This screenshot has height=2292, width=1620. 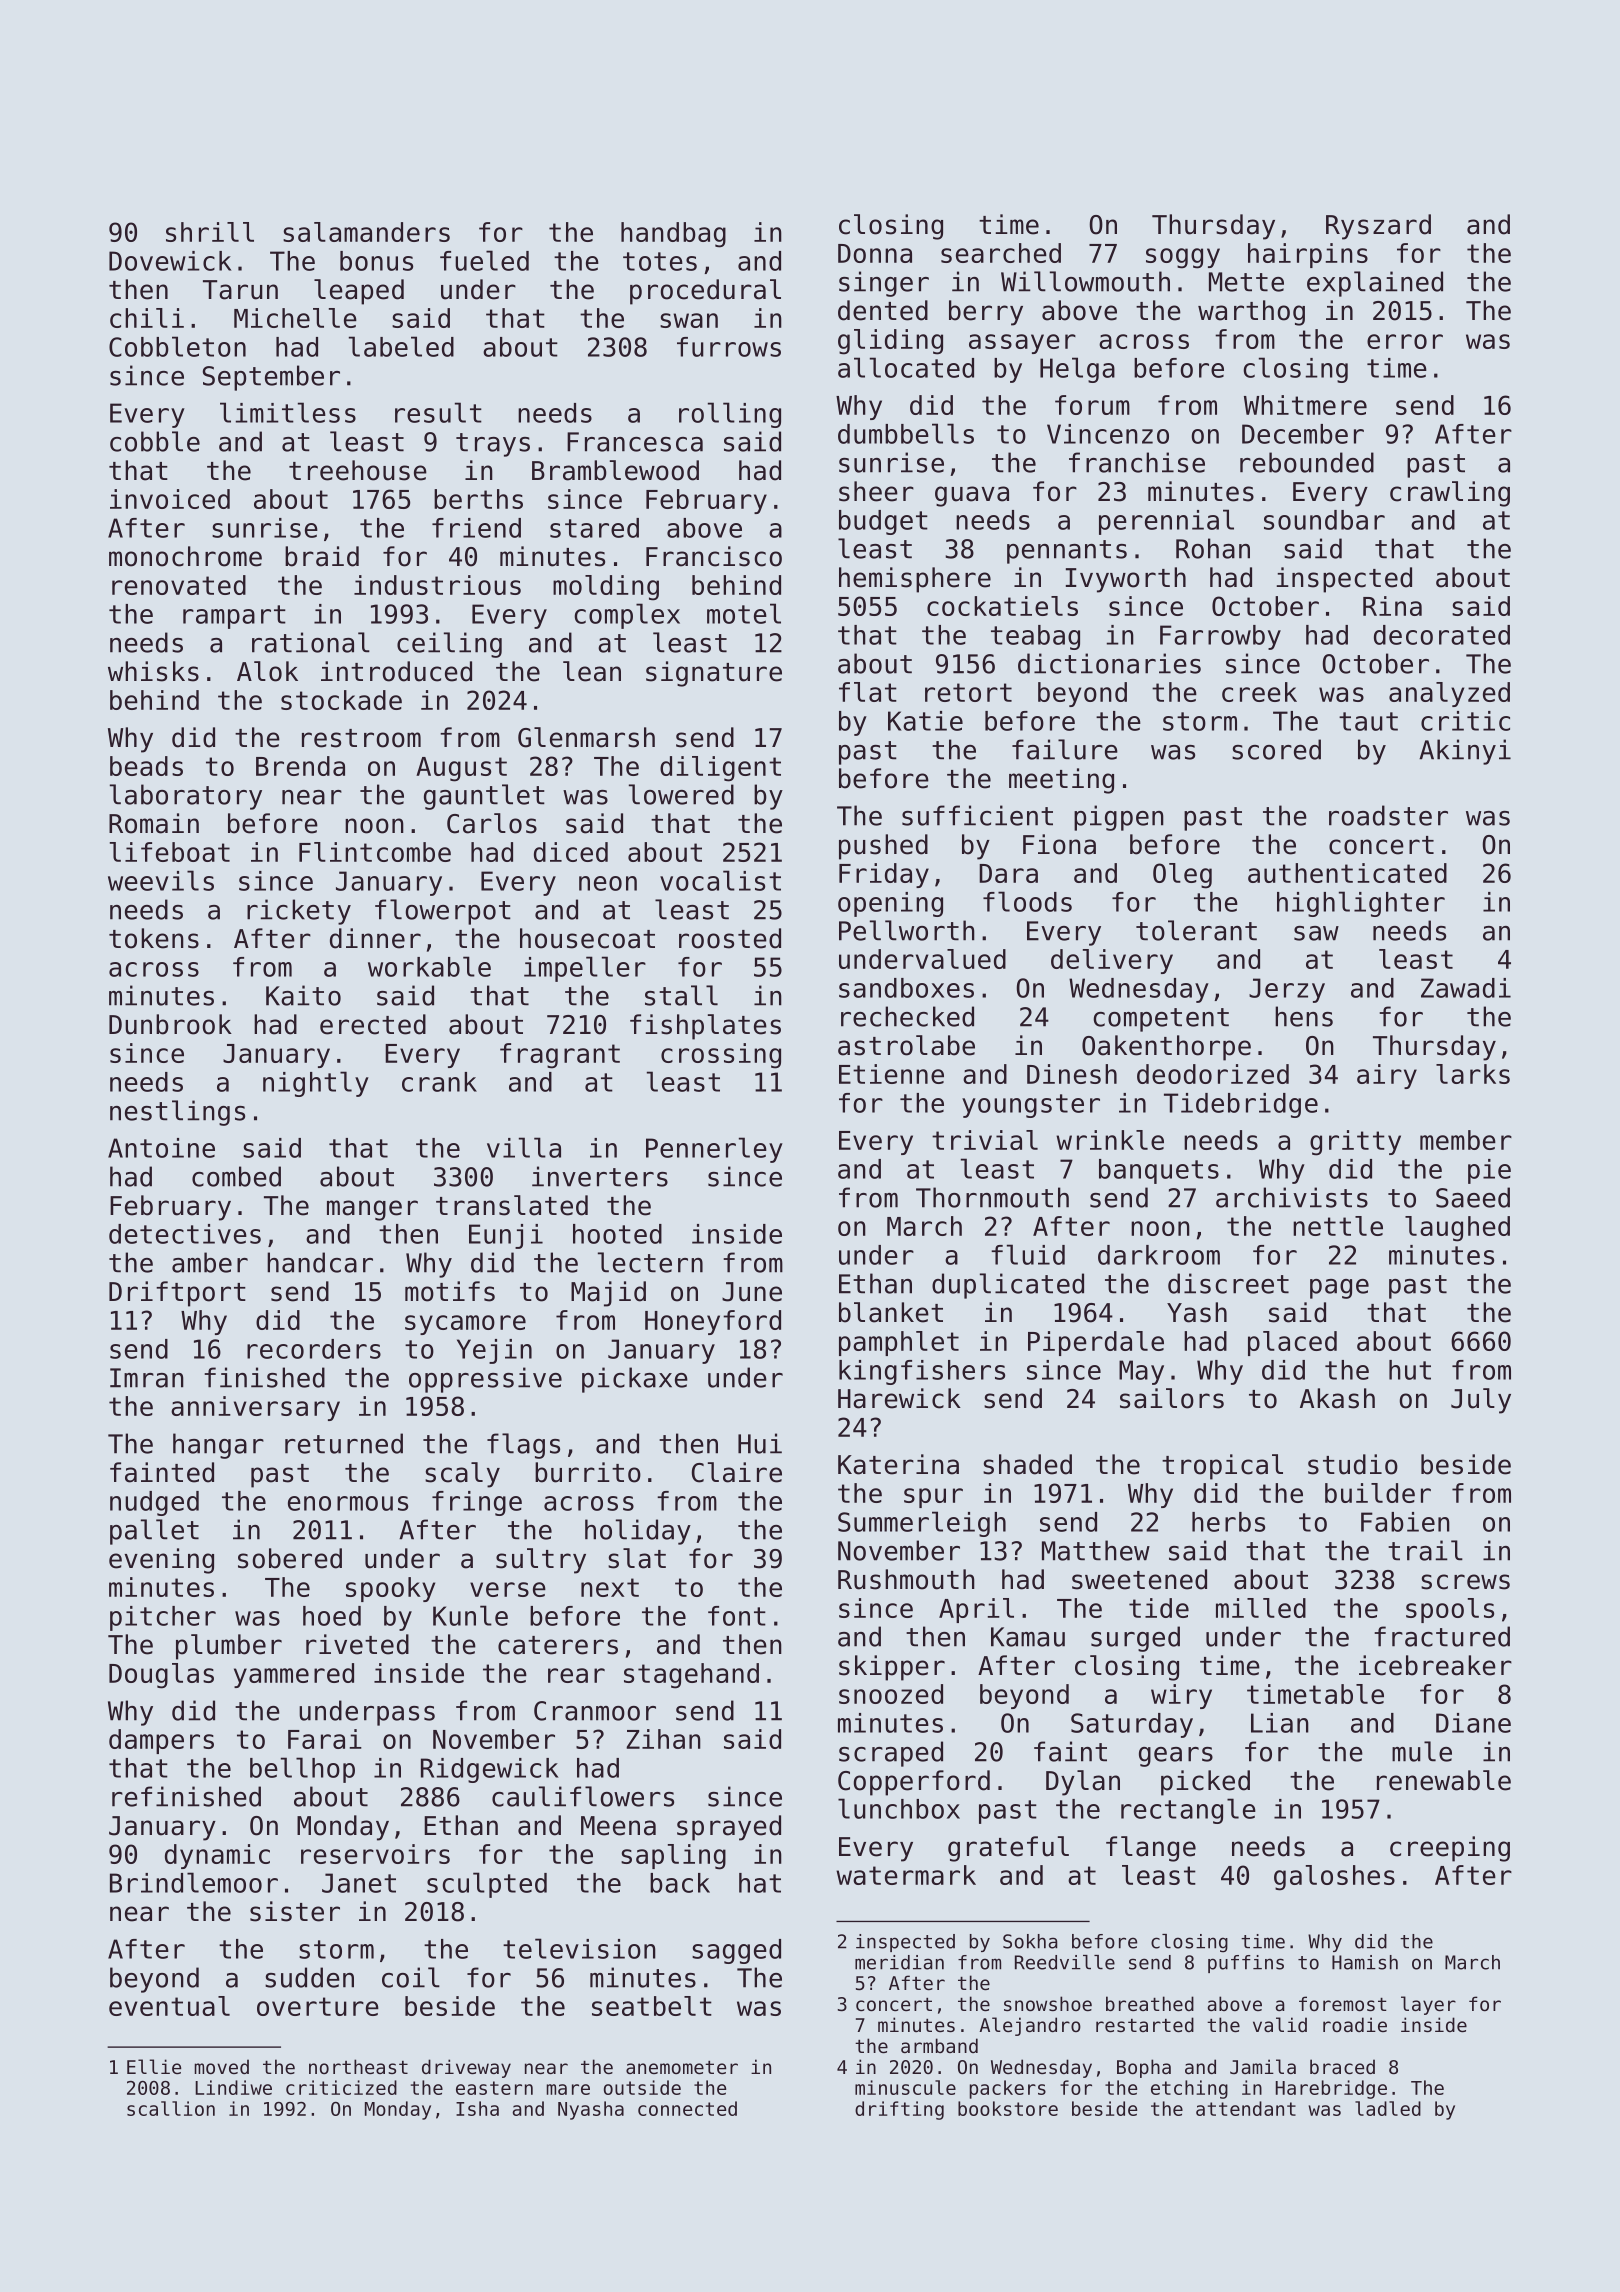 What do you see at coordinates (729, 1828) in the screenshot?
I see `sprayed` at bounding box center [729, 1828].
